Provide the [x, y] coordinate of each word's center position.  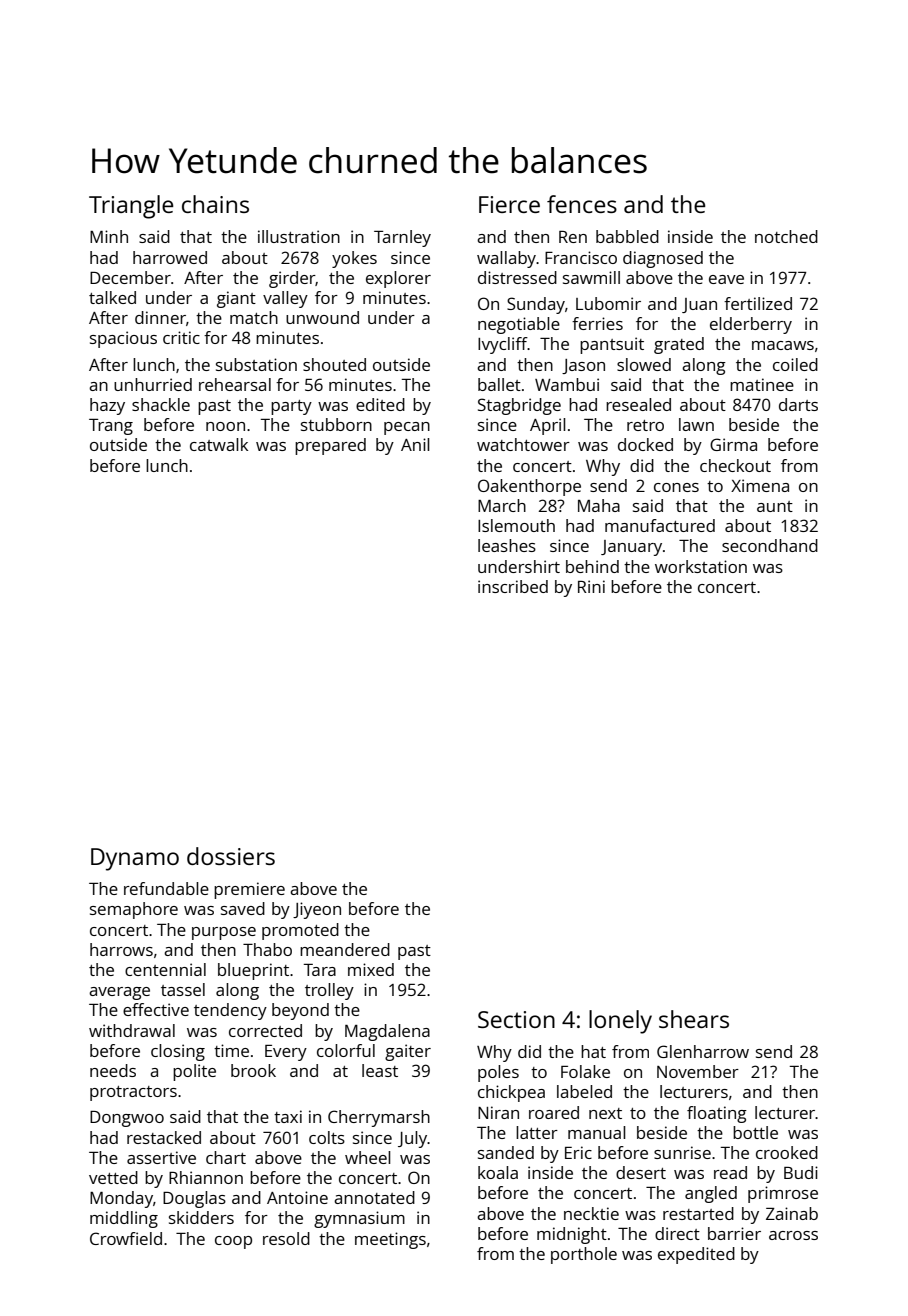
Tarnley [402, 238]
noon [225, 426]
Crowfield [126, 1238]
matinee [762, 384]
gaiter [408, 1052]
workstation [701, 566]
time [231, 1050]
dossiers [231, 856]
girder [292, 279]
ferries [597, 323]
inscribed [513, 586]
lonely [620, 1022]
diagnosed [663, 259]
